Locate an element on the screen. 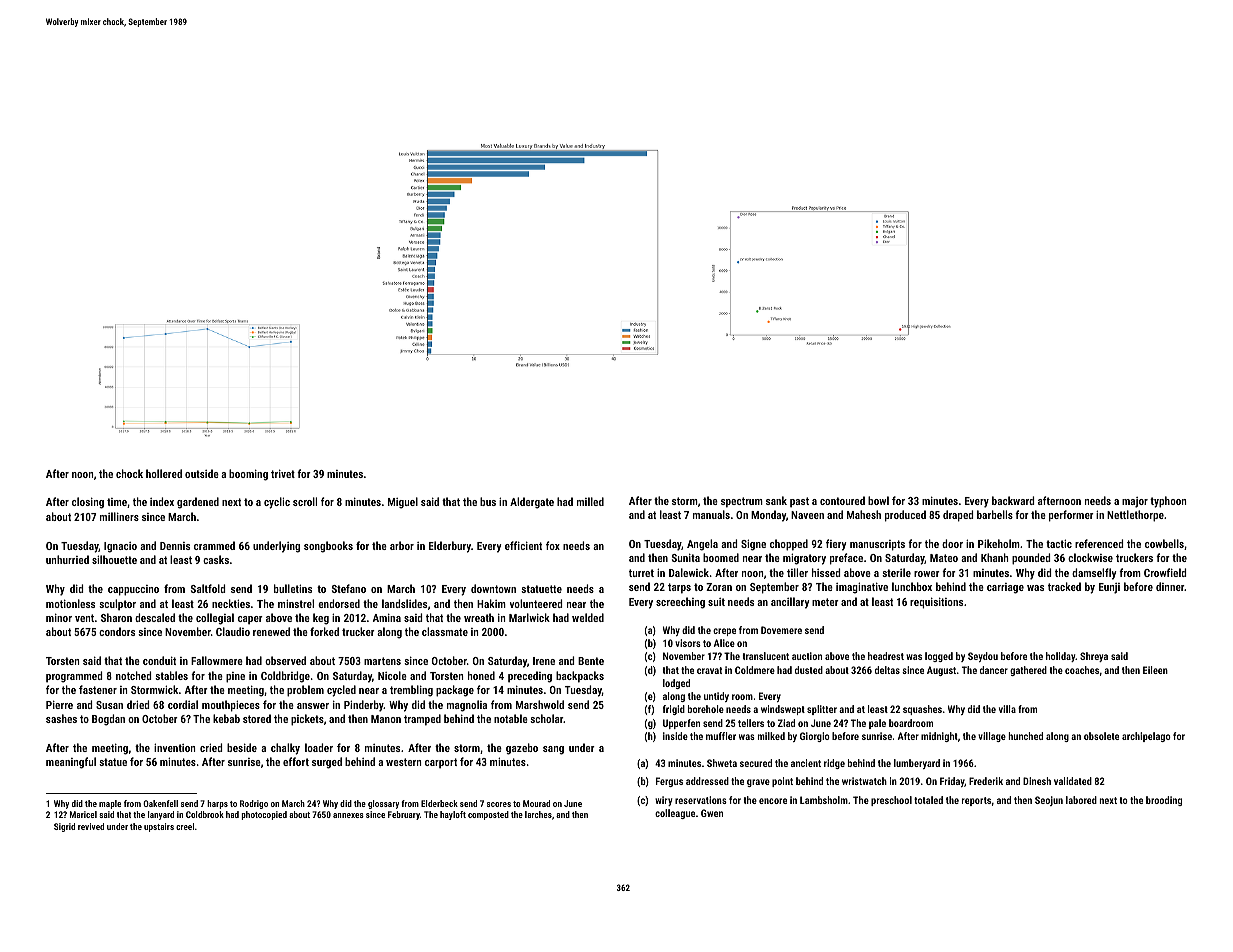 This screenshot has height=952, width=1233. draped is located at coordinates (958, 516).
